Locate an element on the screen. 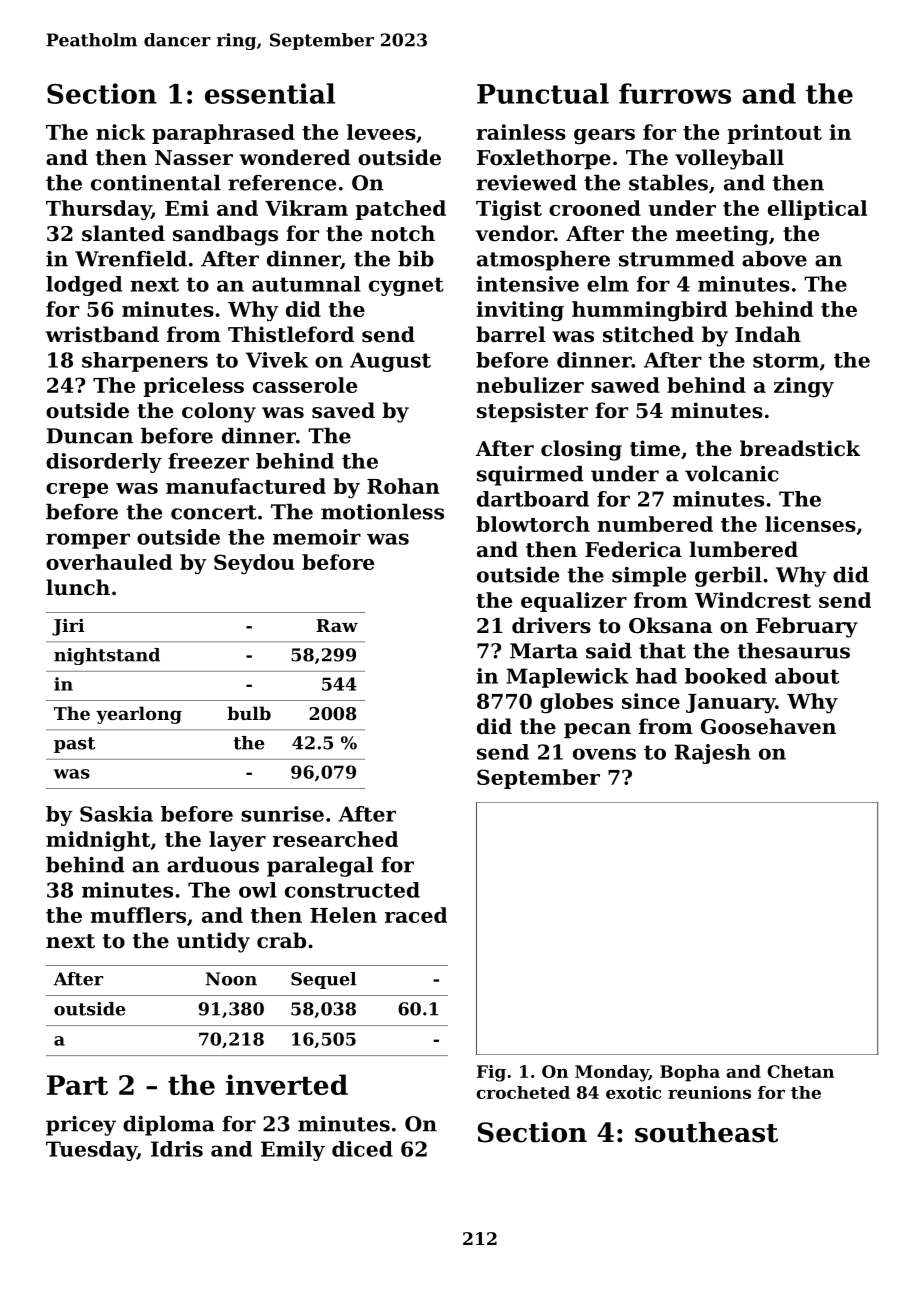 This screenshot has height=1314, width=924. volleyball is located at coordinates (729, 159).
